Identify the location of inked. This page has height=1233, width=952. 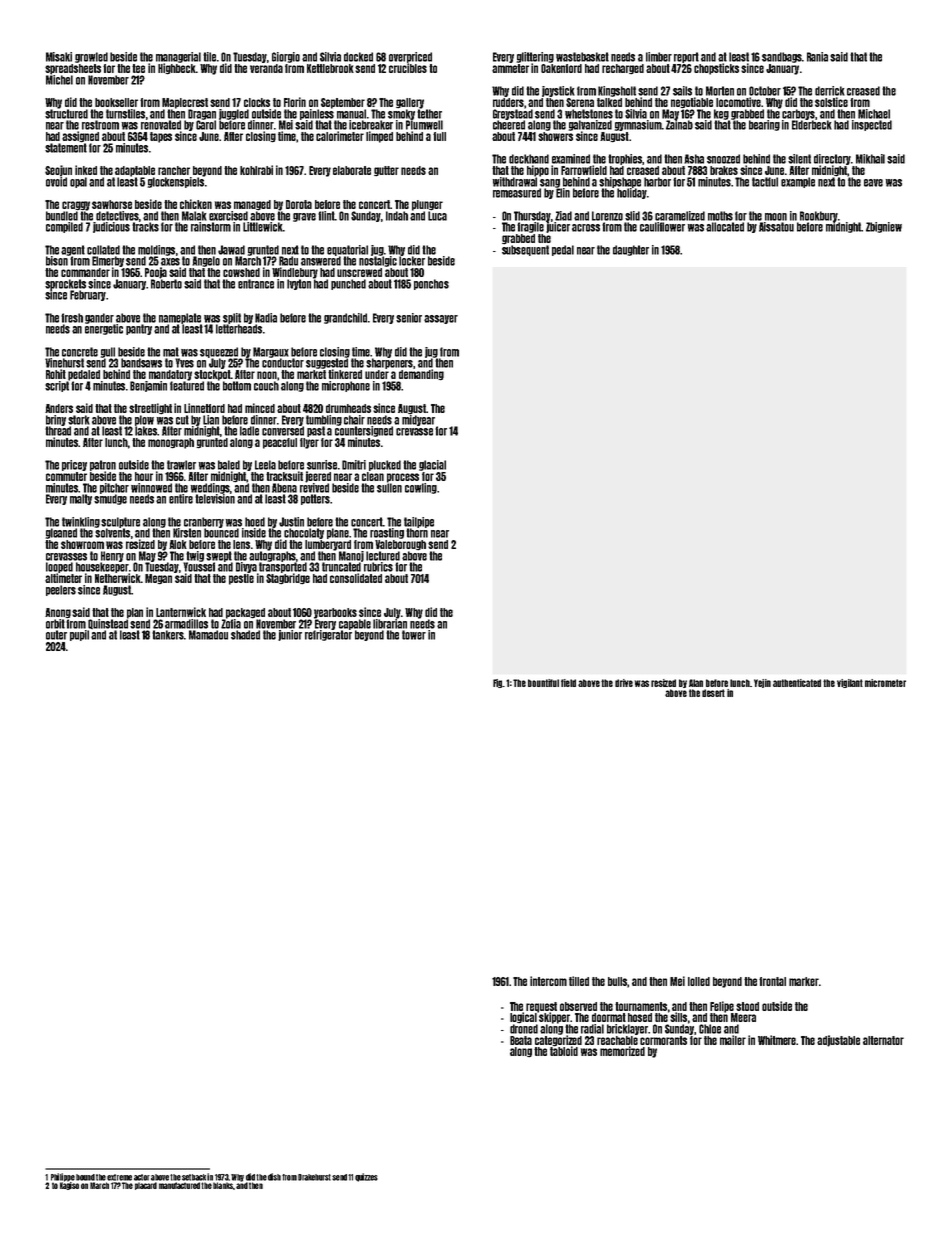
(86, 170).
